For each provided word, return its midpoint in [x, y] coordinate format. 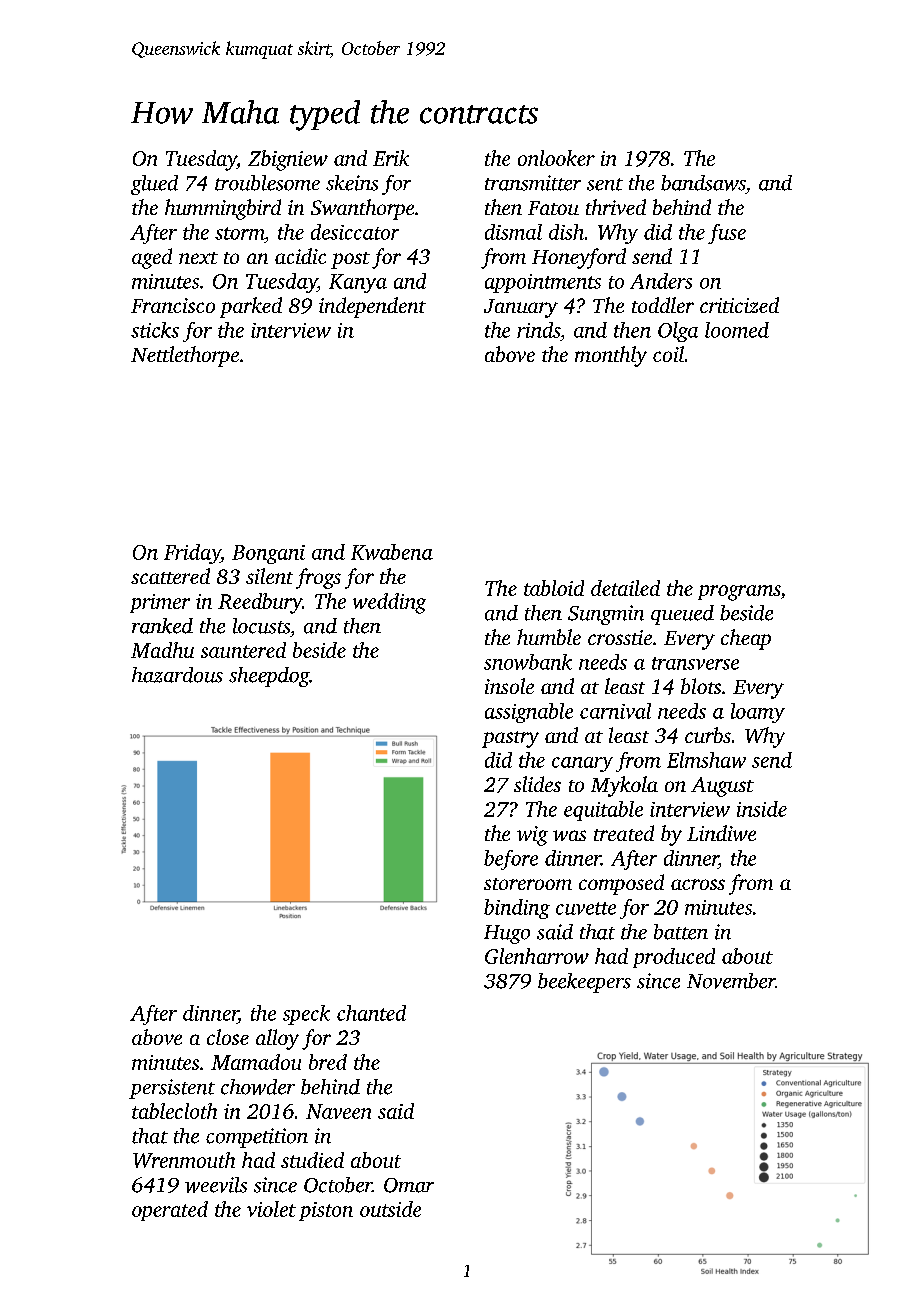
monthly [611, 356]
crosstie [620, 637]
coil [668, 354]
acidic [300, 256]
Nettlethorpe [185, 356]
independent [372, 307]
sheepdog [269, 677]
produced [674, 958]
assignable [529, 713]
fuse [727, 234]
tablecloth [174, 1111]
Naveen [338, 1111]
